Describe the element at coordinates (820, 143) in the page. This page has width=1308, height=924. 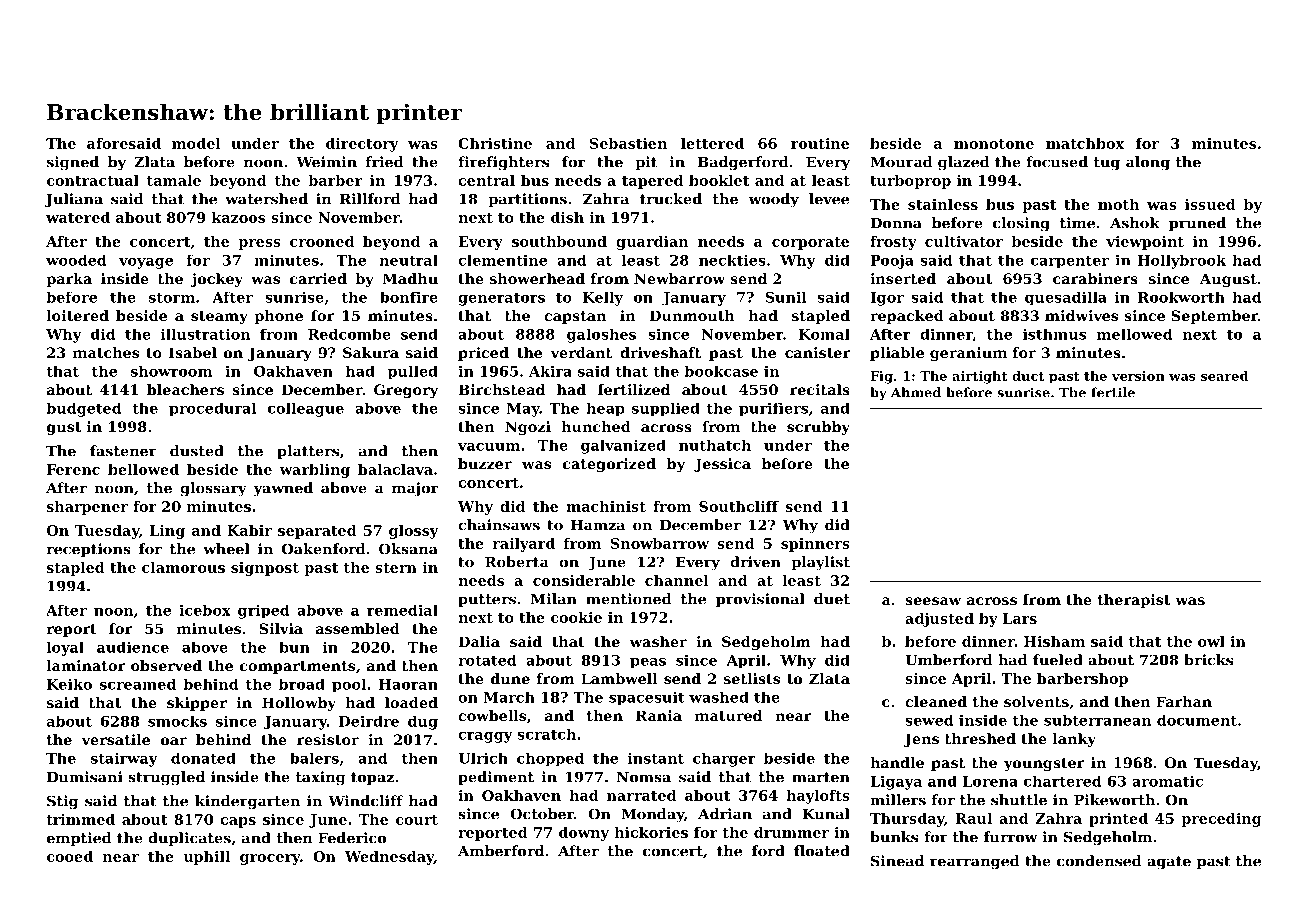
I see `routine` at that location.
